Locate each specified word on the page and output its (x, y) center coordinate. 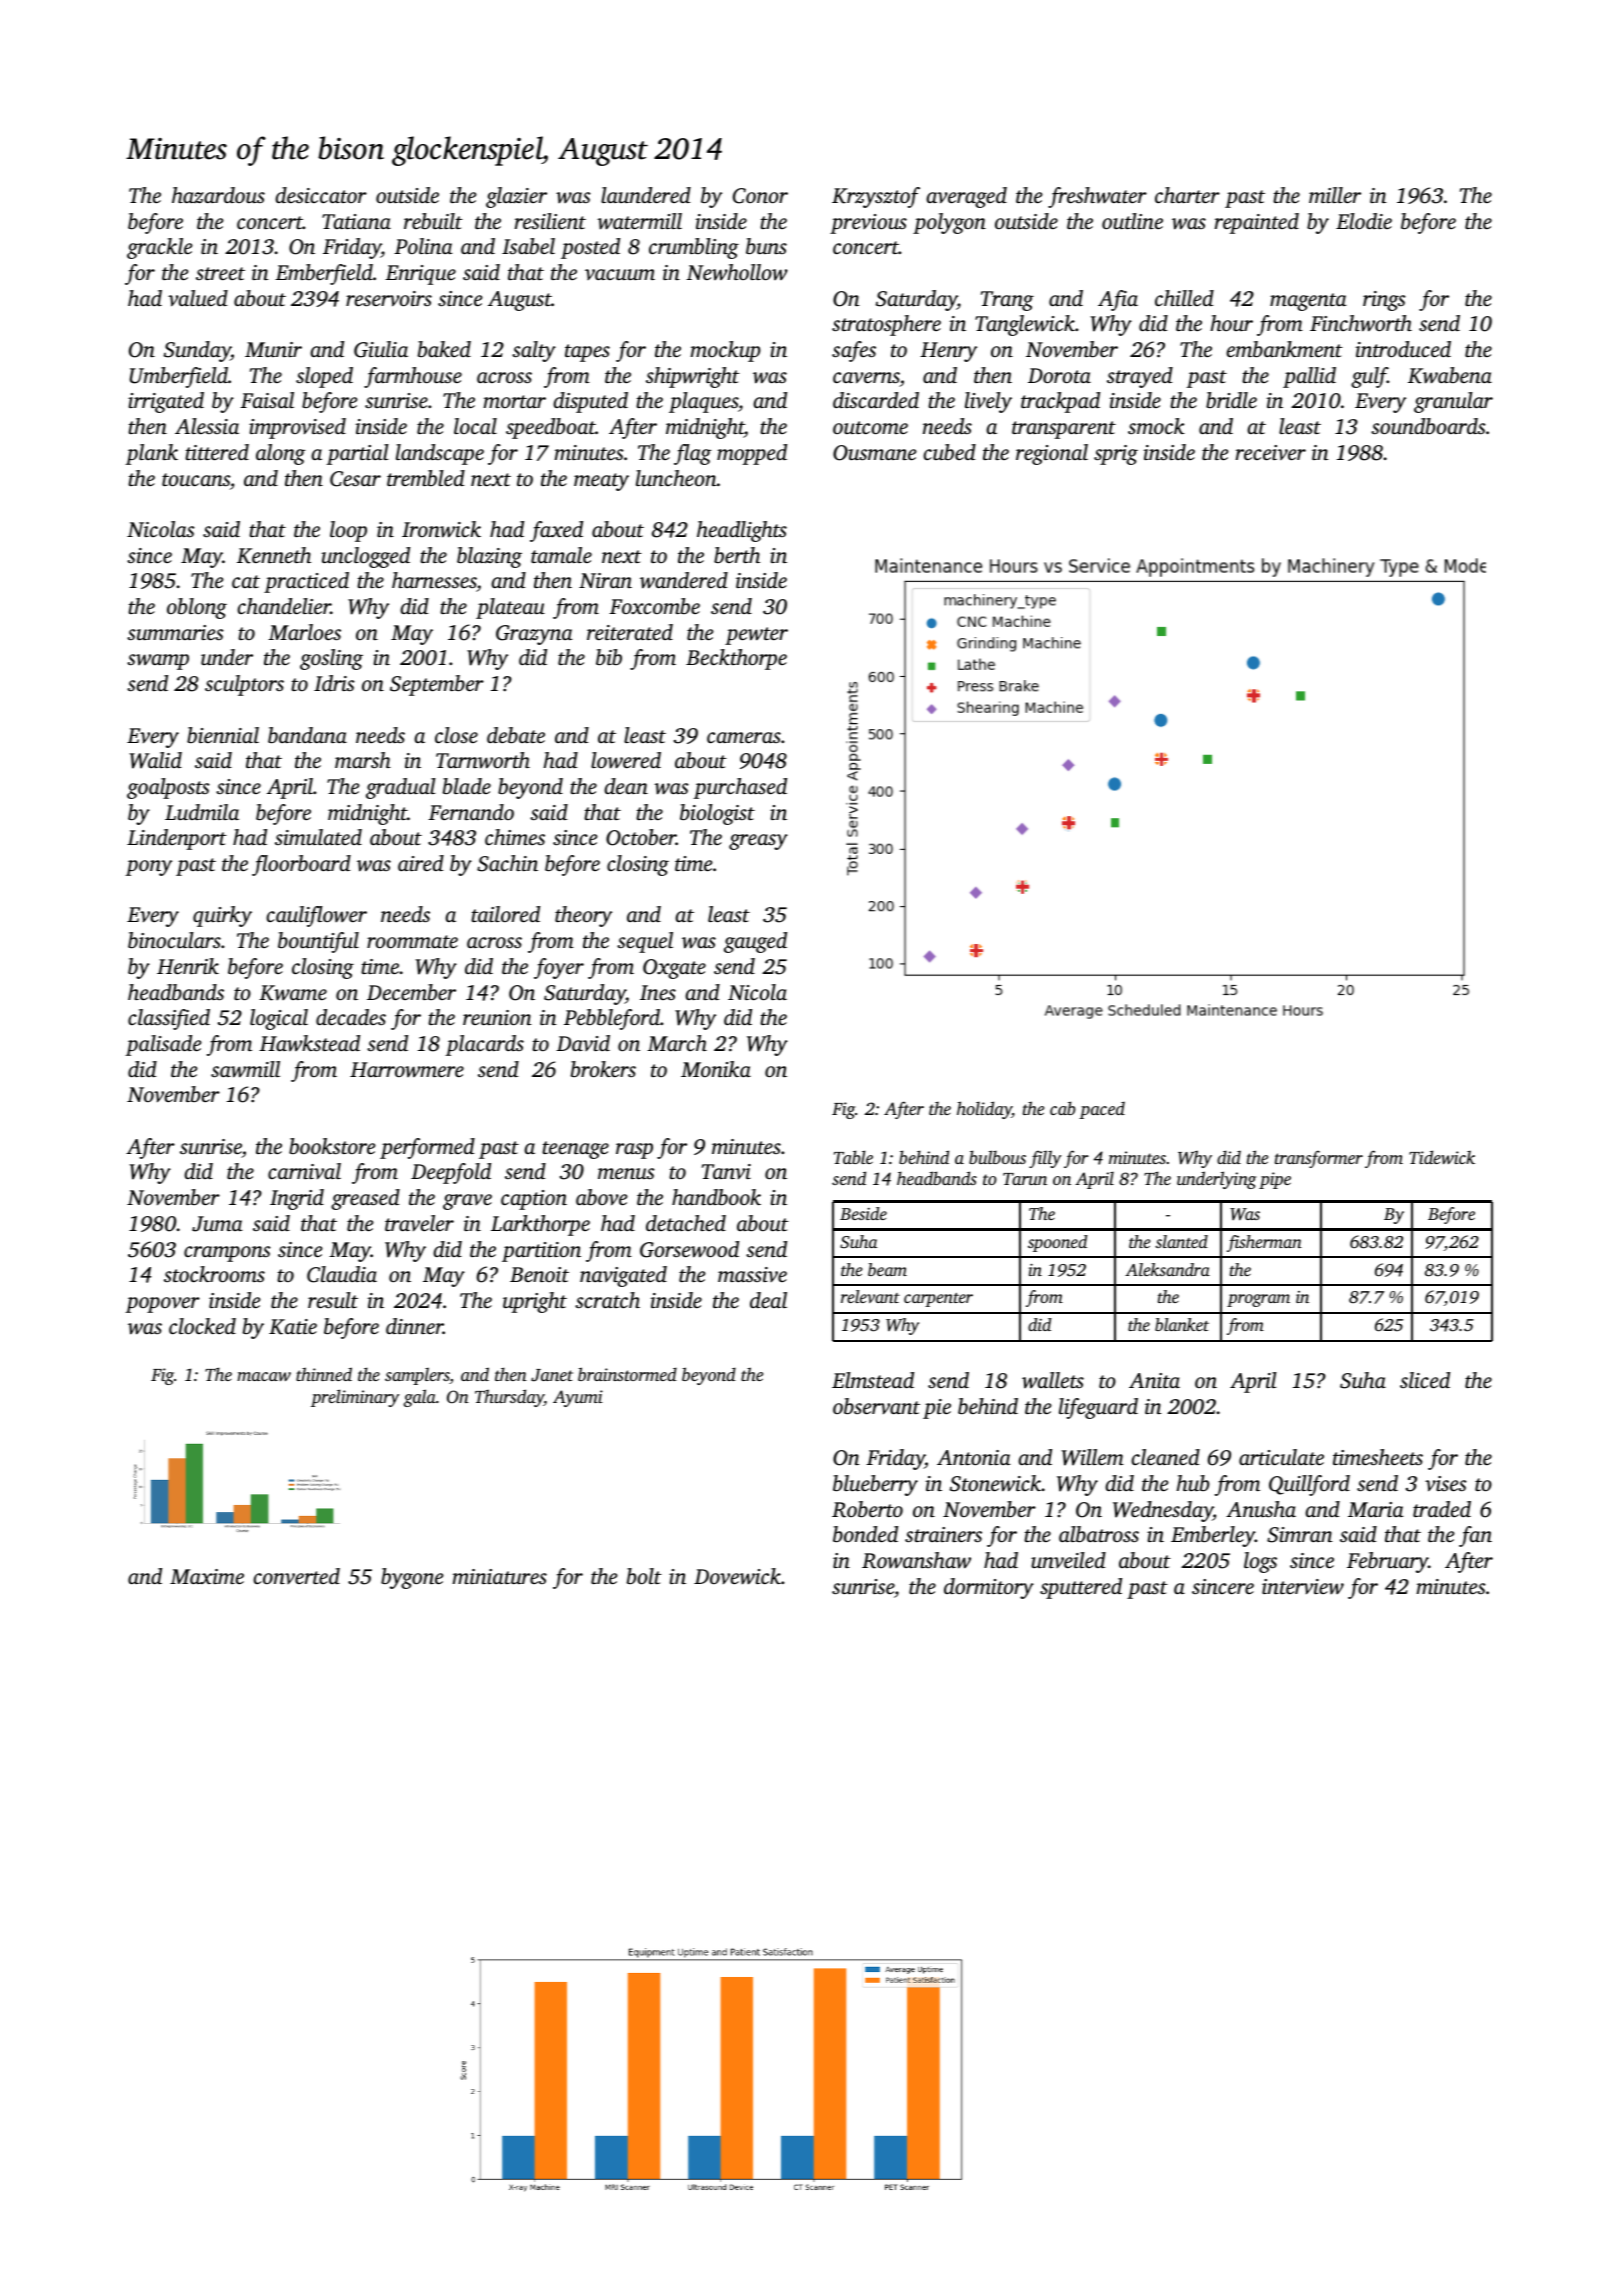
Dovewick (737, 1576)
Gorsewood (689, 1249)
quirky (222, 916)
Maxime (207, 1576)
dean (626, 786)
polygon (949, 223)
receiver (1271, 452)
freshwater (1097, 197)
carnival (304, 1171)
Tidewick (1442, 1157)
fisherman (1264, 1243)
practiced (306, 582)
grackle (160, 248)
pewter (756, 636)
